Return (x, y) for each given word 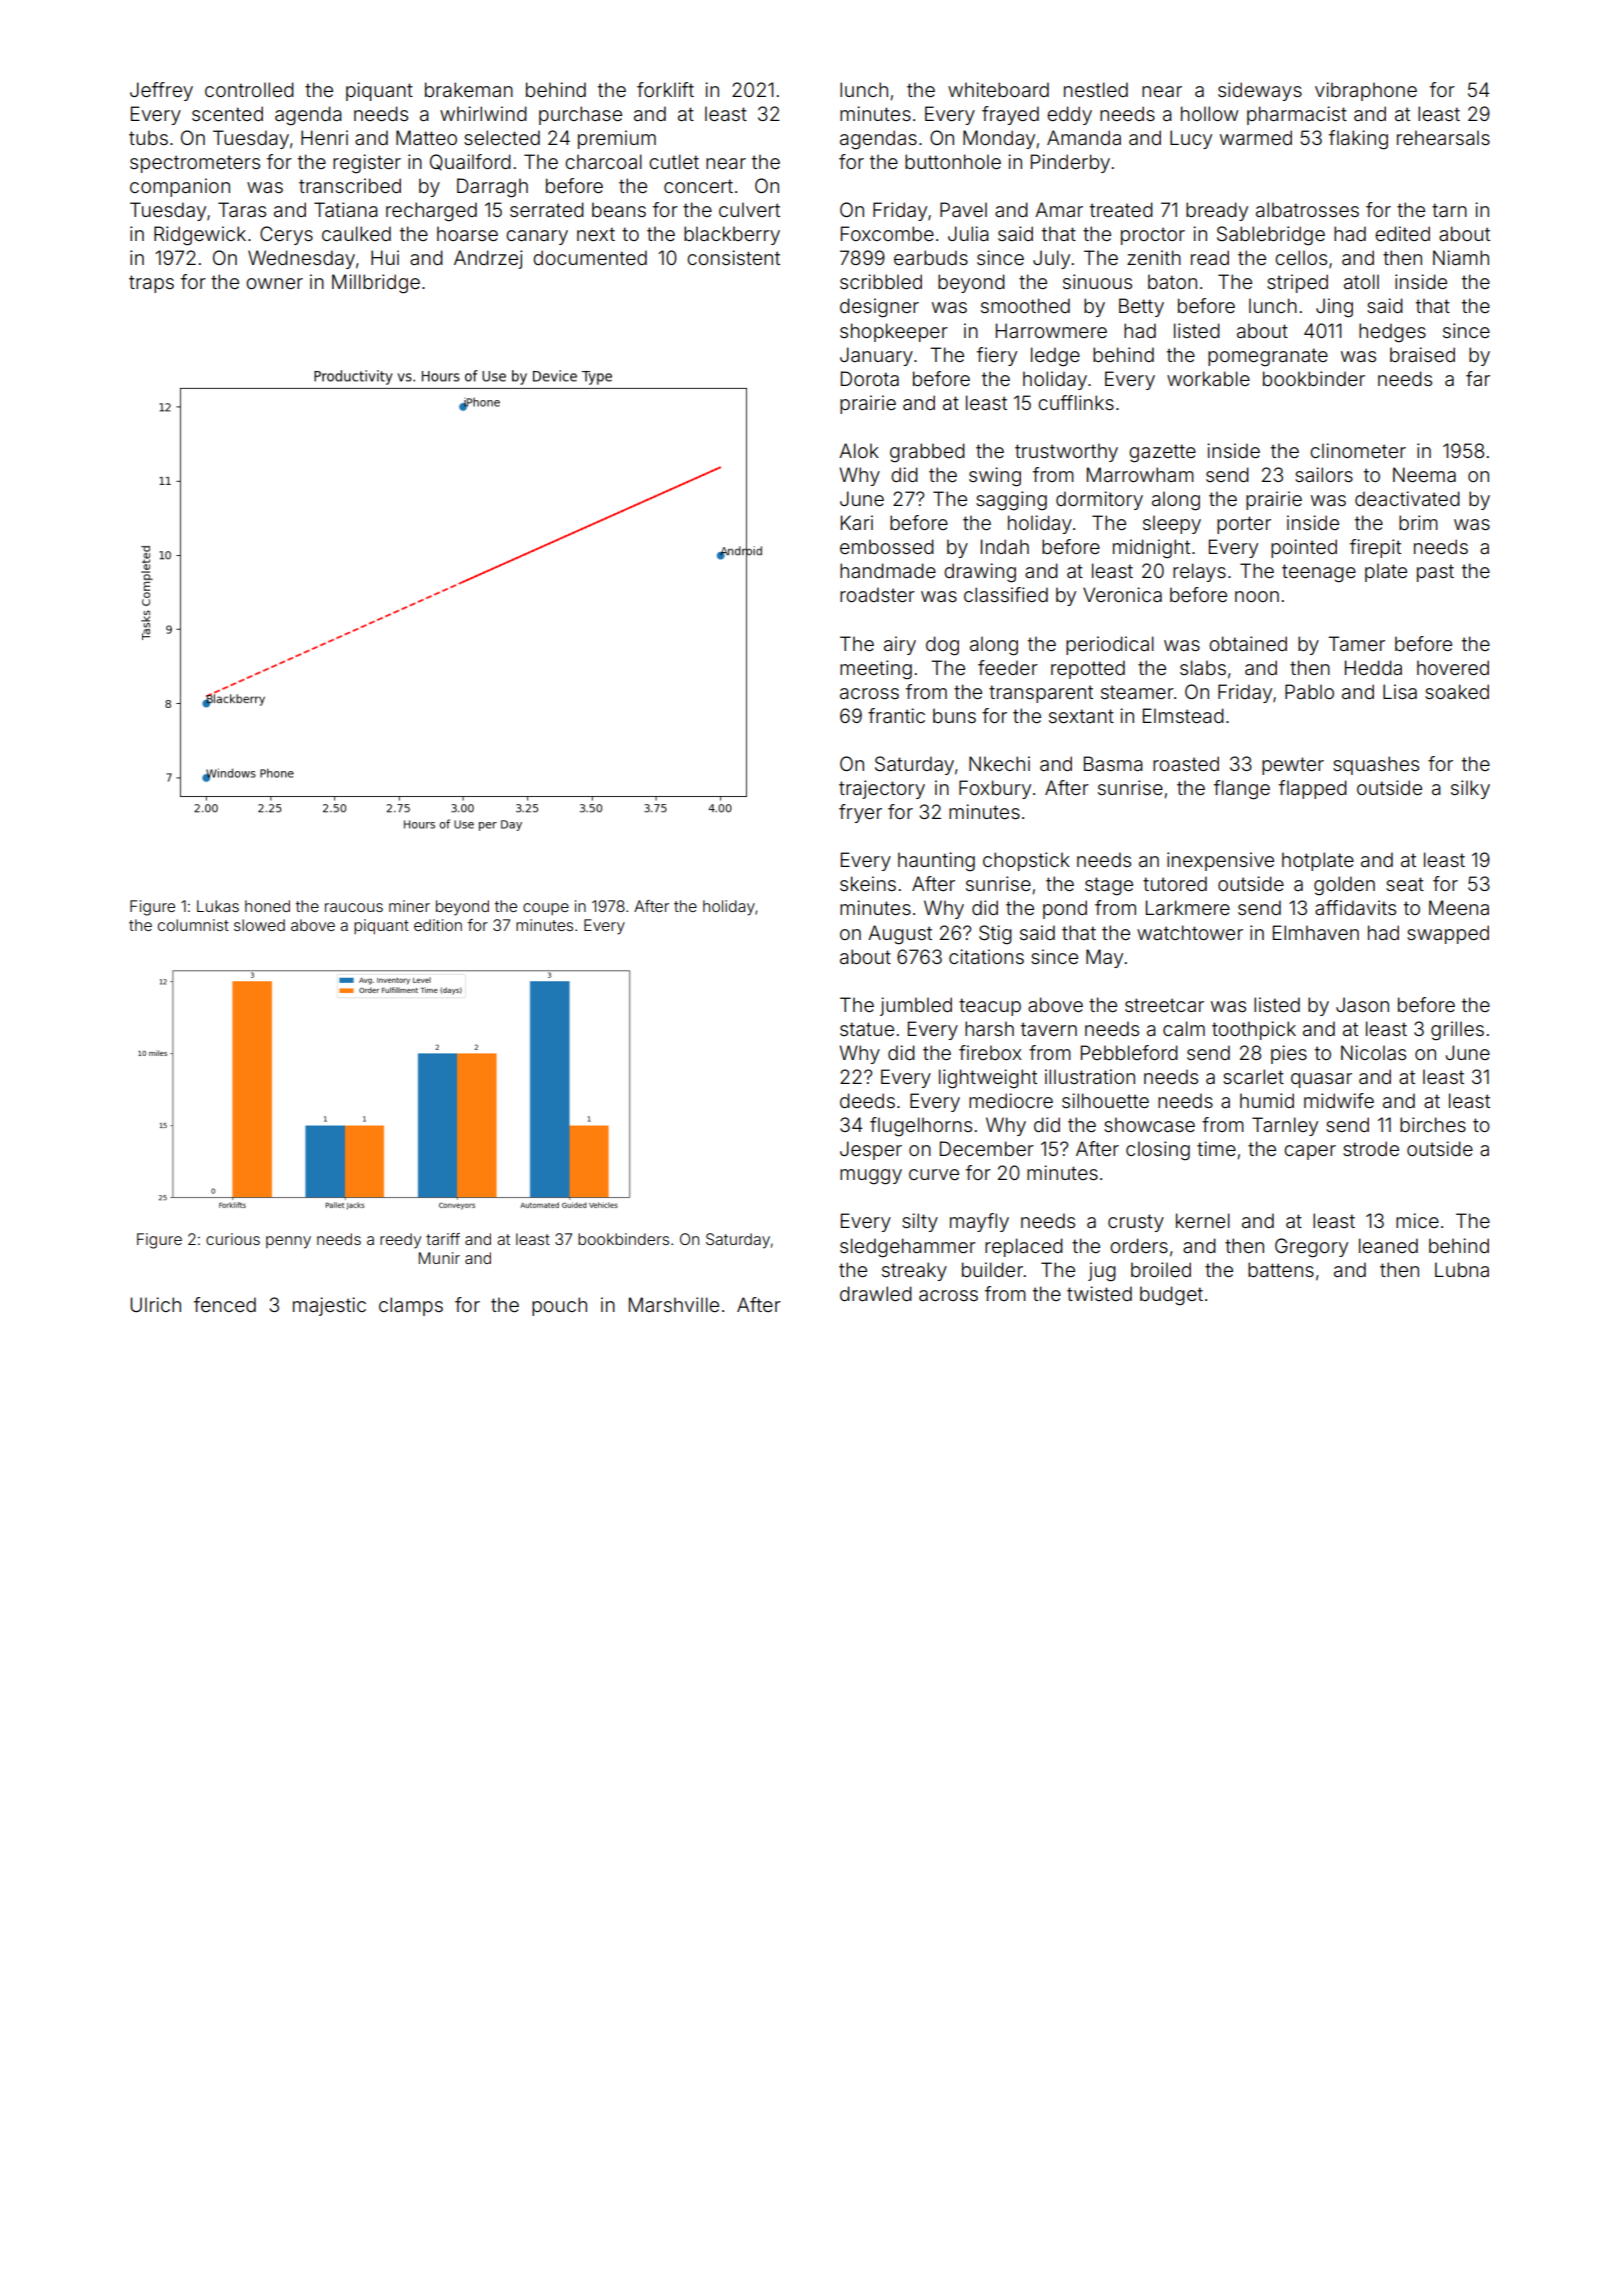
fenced (225, 1304)
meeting (876, 670)
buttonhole (953, 161)
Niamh (1461, 257)
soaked (1457, 691)
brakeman (469, 89)
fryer (860, 813)
